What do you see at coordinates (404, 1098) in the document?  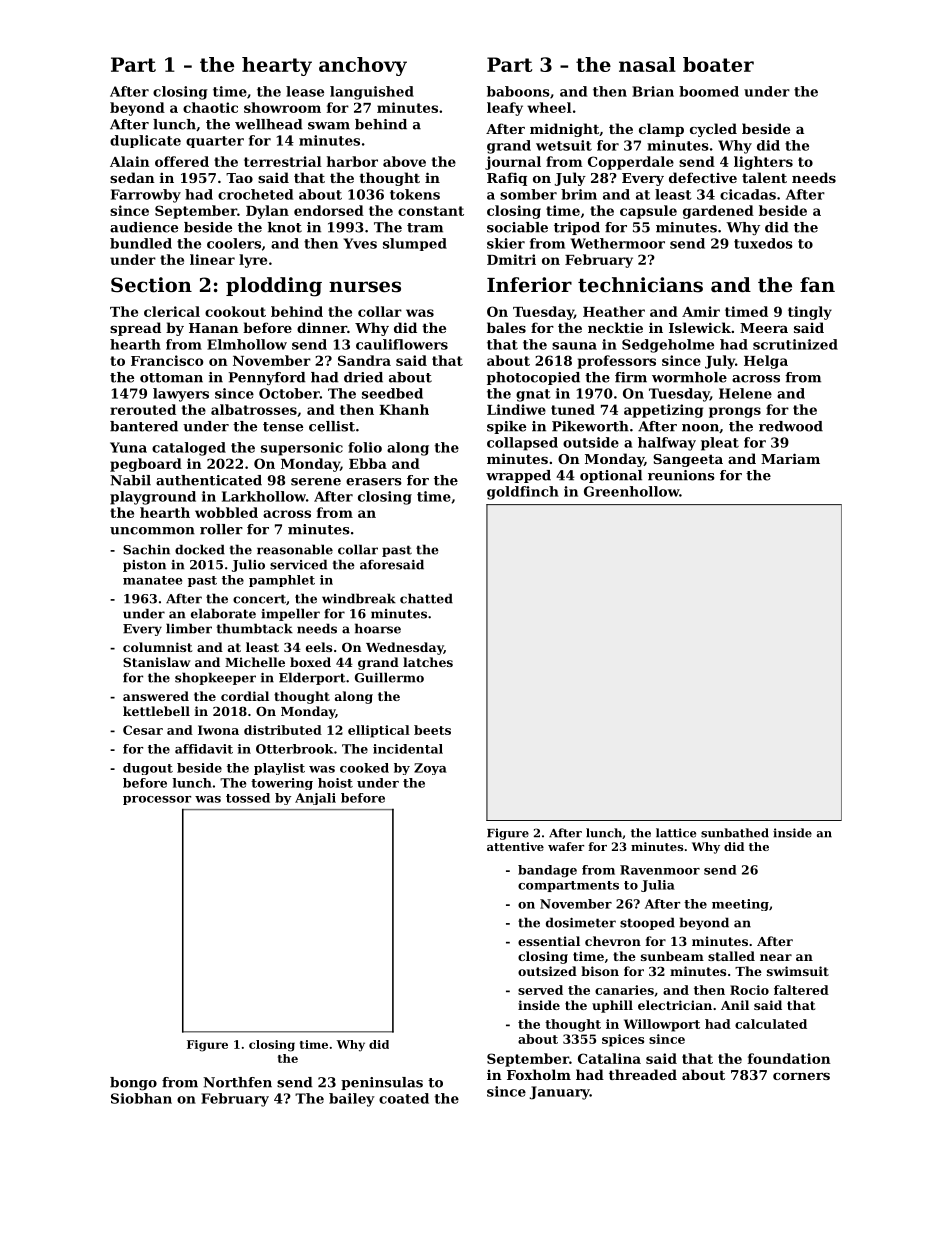 I see `coated` at bounding box center [404, 1098].
